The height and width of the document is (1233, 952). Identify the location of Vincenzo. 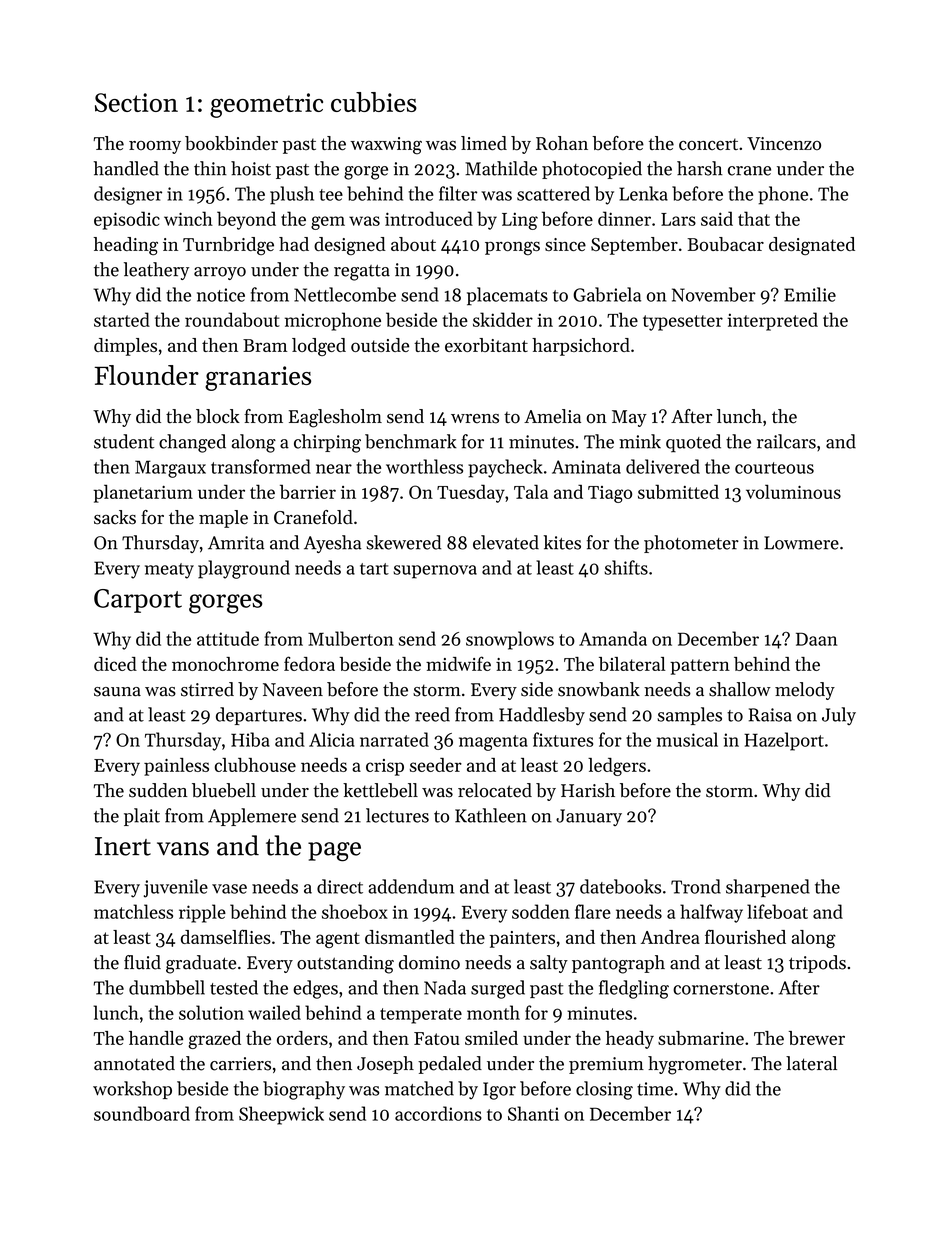
(784, 143).
